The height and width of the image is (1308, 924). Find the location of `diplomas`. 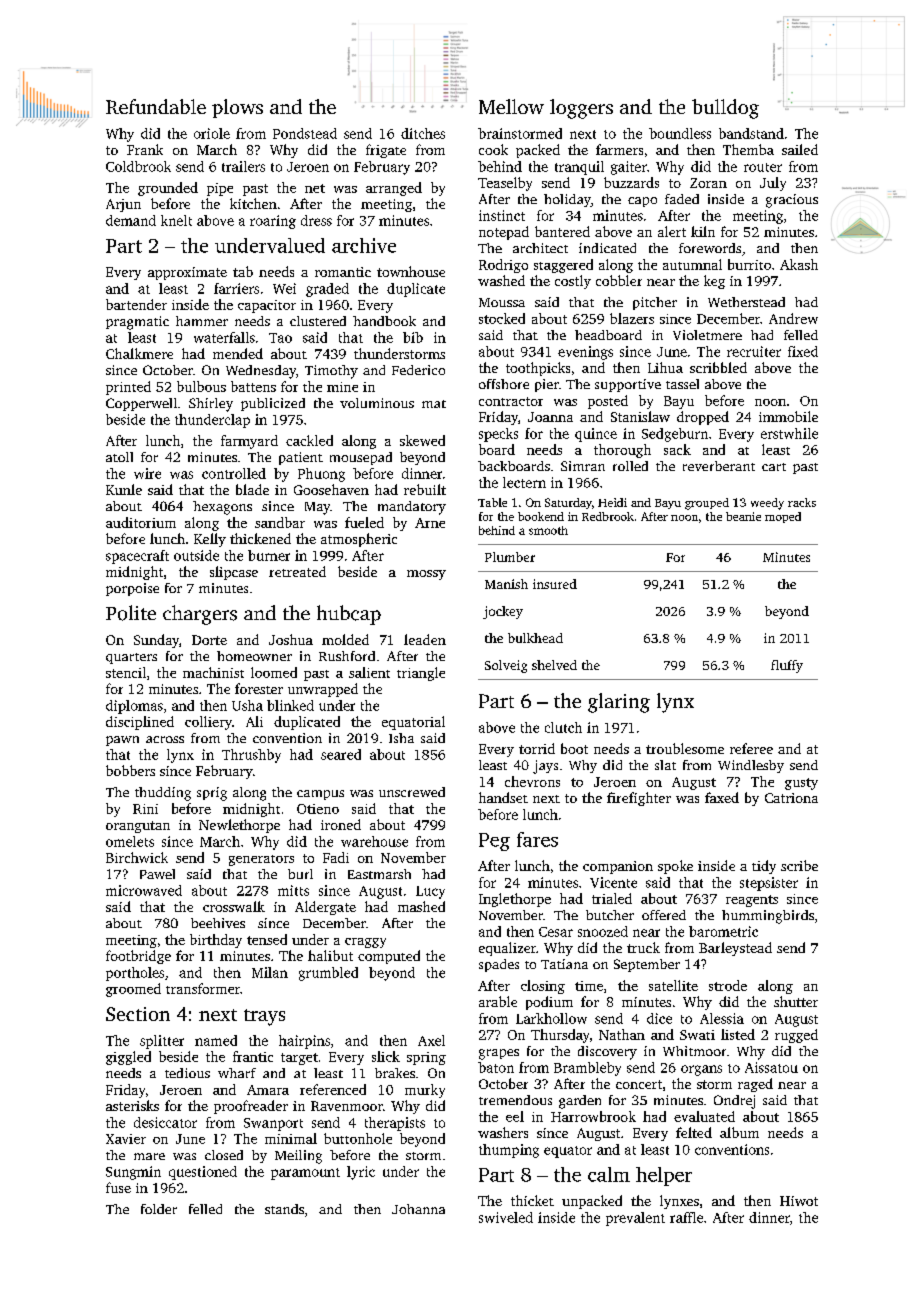

diplomas is located at coordinates (134, 707).
